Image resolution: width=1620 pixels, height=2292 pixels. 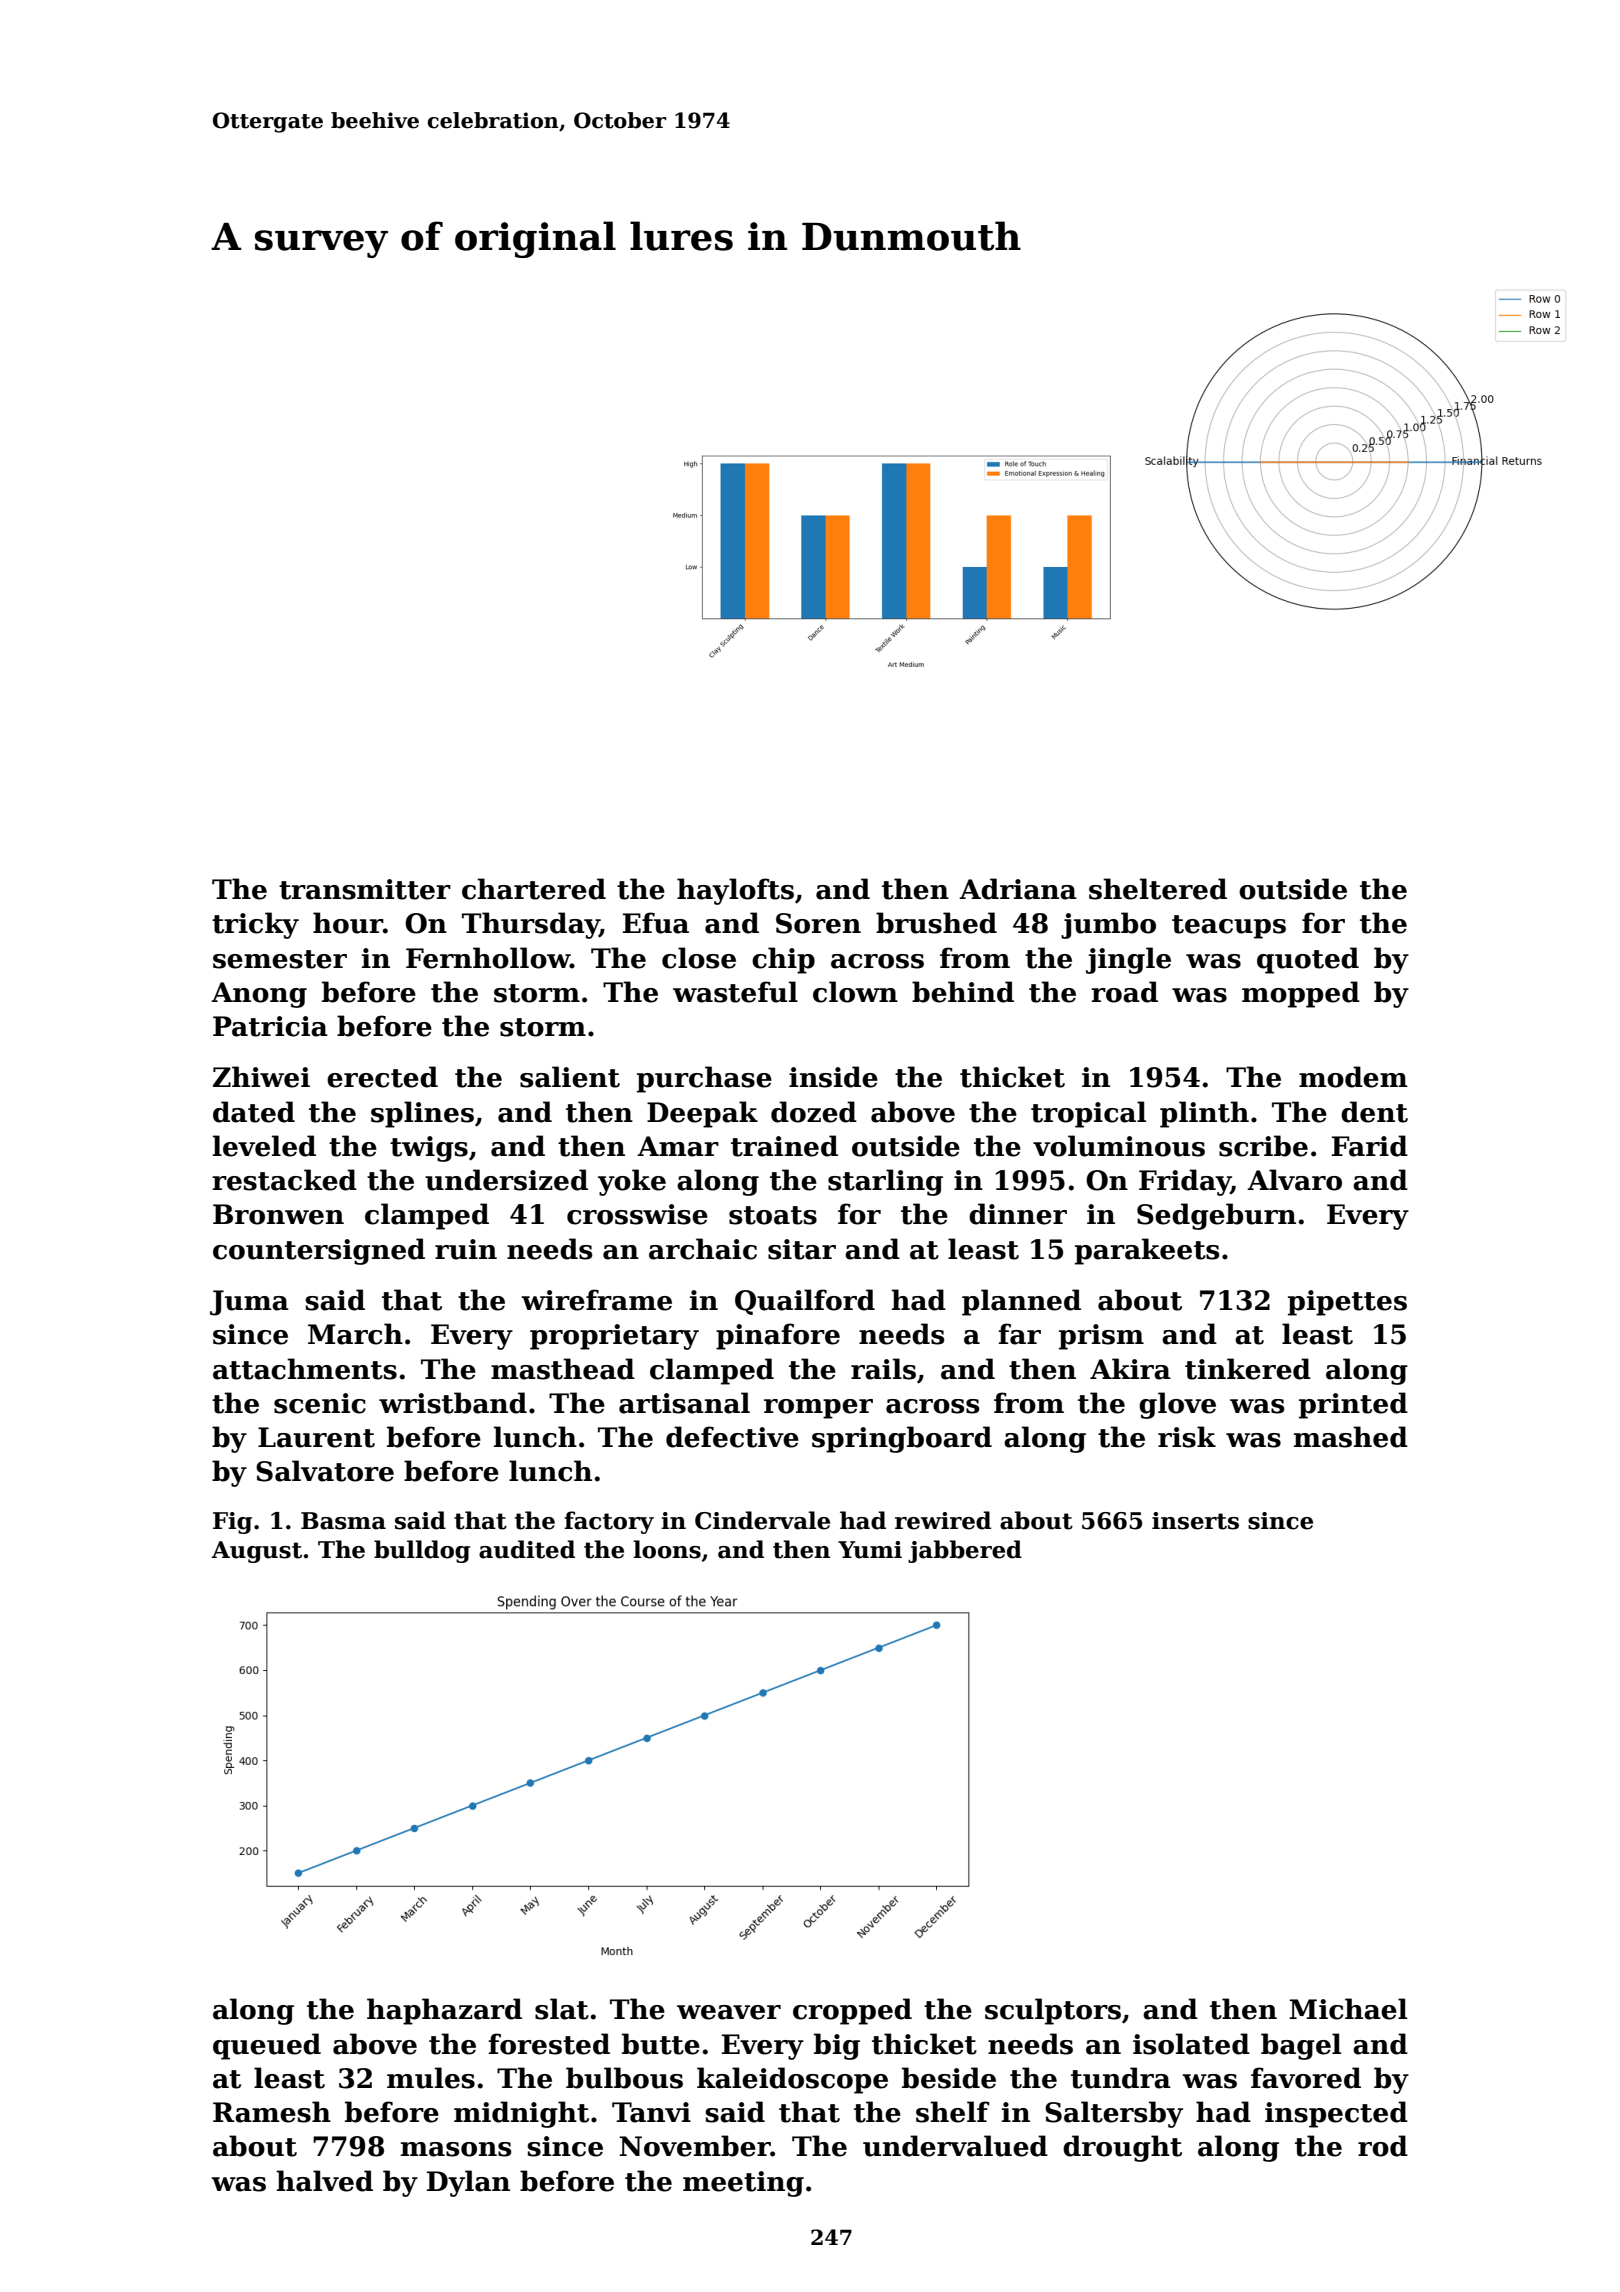 I want to click on undersized, so click(x=506, y=1180).
